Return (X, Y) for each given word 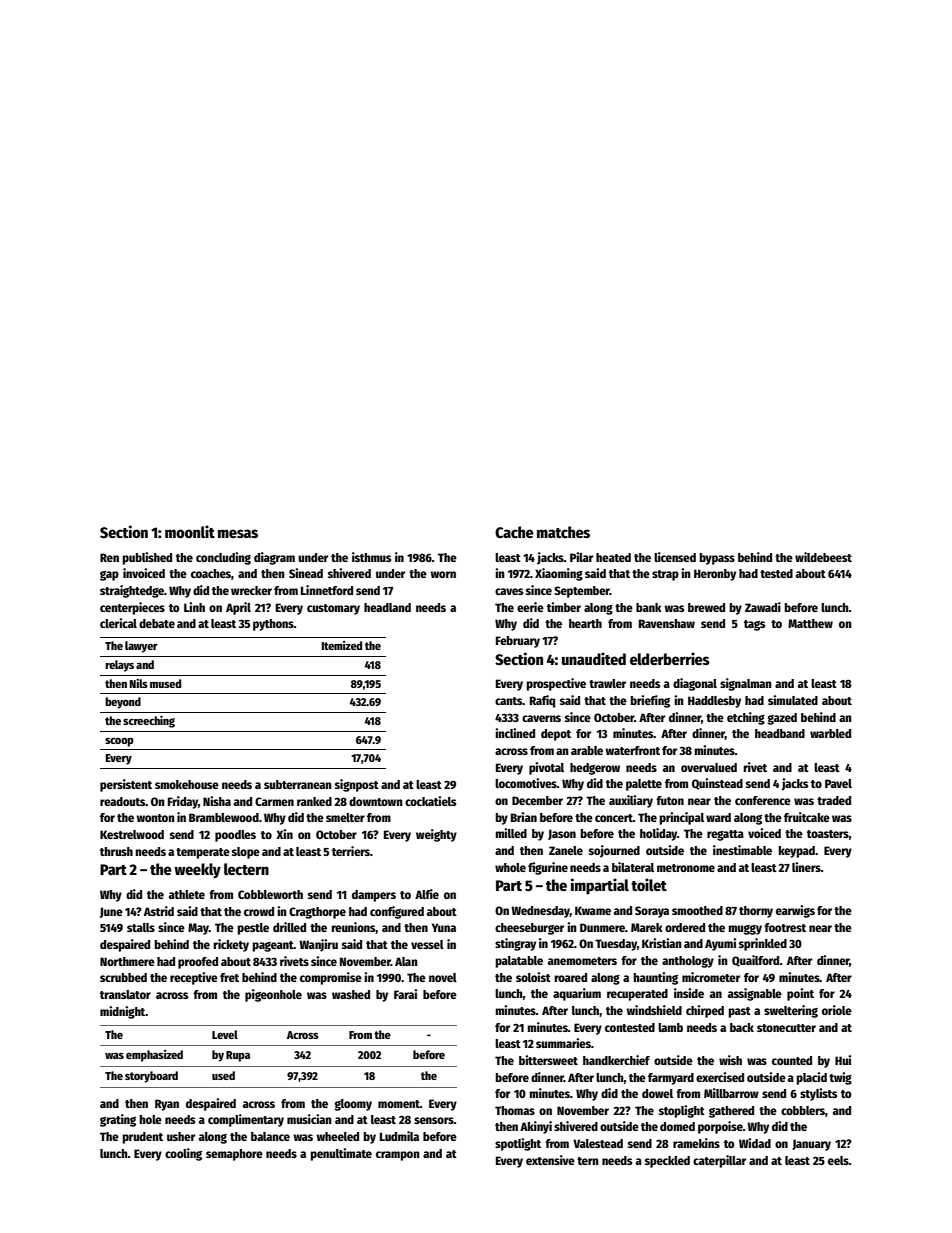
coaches (211, 573)
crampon (398, 1156)
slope (246, 853)
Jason (562, 834)
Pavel (838, 783)
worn (443, 574)
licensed (675, 557)
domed (677, 1126)
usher (181, 1136)
